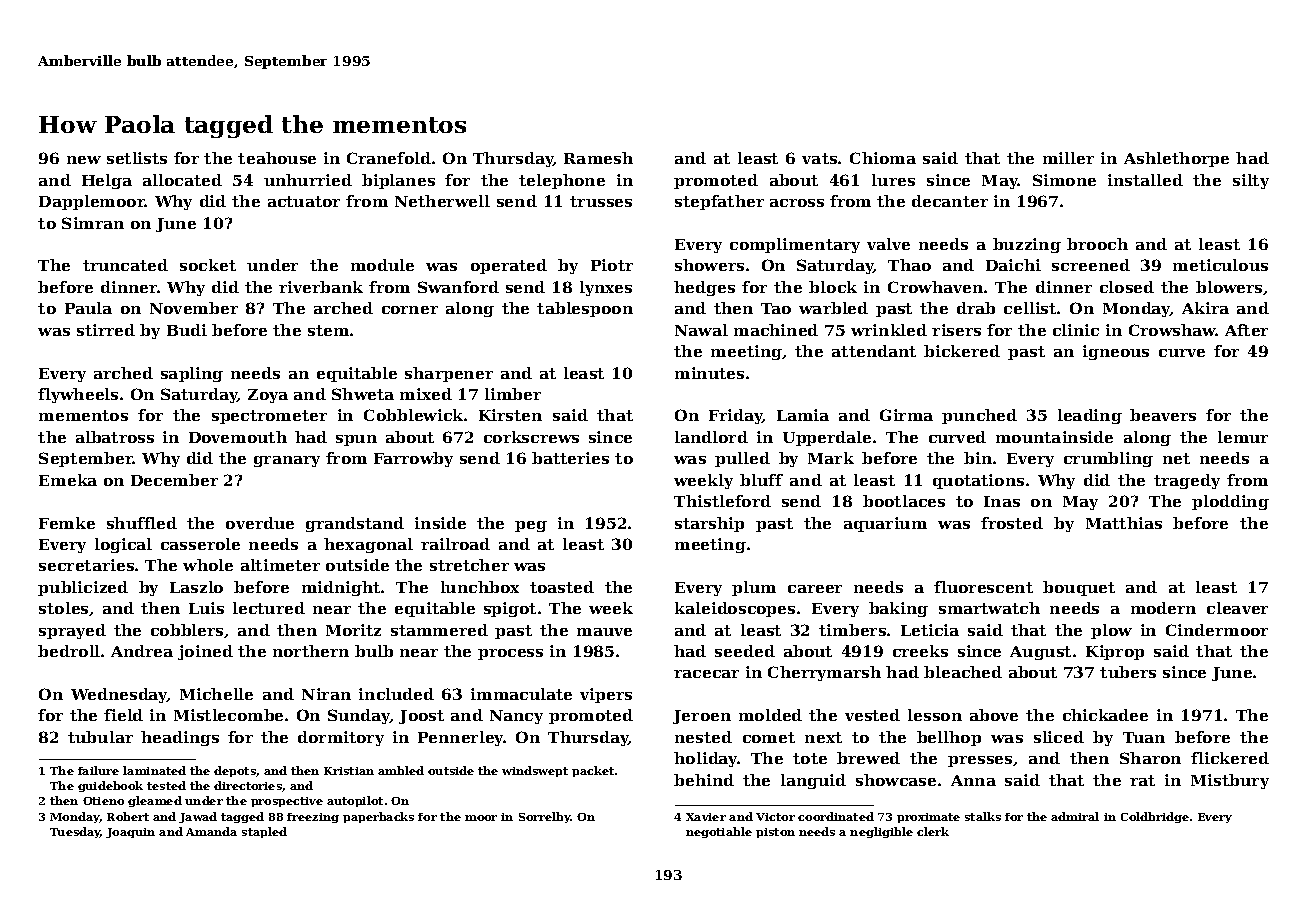 The height and width of the document is (924, 1308). What do you see at coordinates (745, 651) in the document?
I see `seeded` at bounding box center [745, 651].
